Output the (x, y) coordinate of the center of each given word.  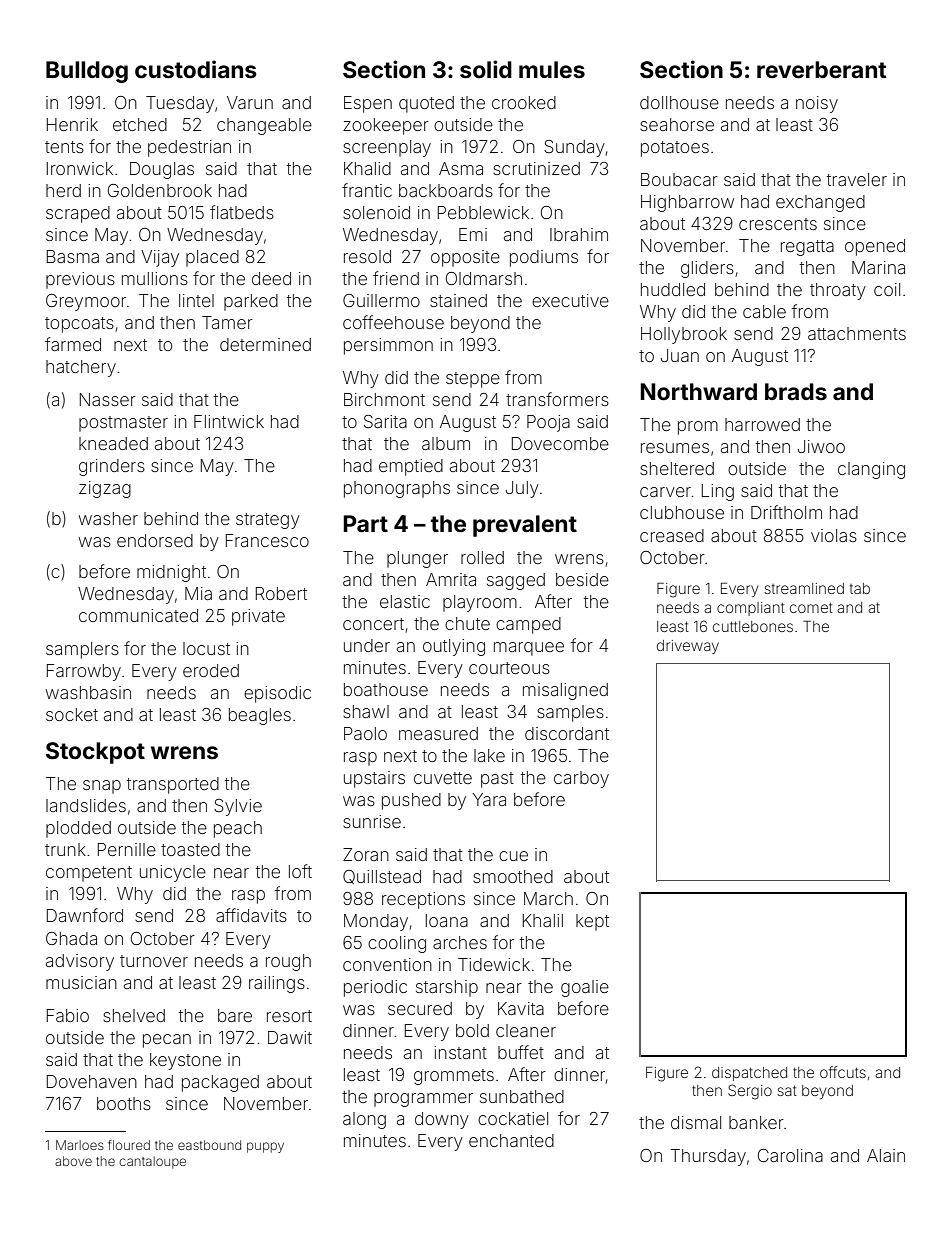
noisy (817, 104)
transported (173, 785)
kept (592, 922)
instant (460, 1052)
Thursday (708, 1157)
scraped (78, 214)
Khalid (367, 168)
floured (129, 1145)
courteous (509, 668)
